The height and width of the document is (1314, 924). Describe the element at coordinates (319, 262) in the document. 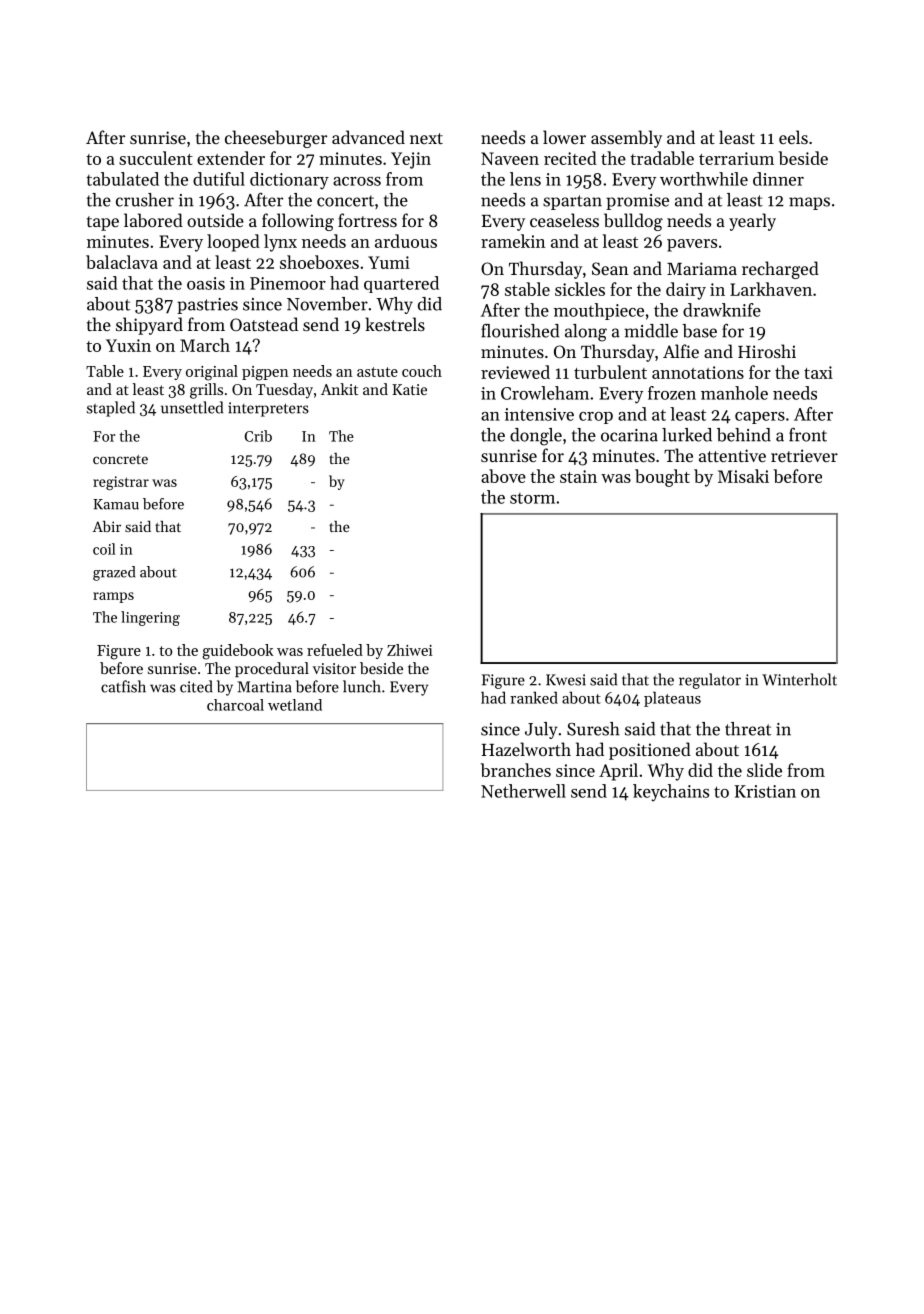

I see `shoeboxes` at that location.
